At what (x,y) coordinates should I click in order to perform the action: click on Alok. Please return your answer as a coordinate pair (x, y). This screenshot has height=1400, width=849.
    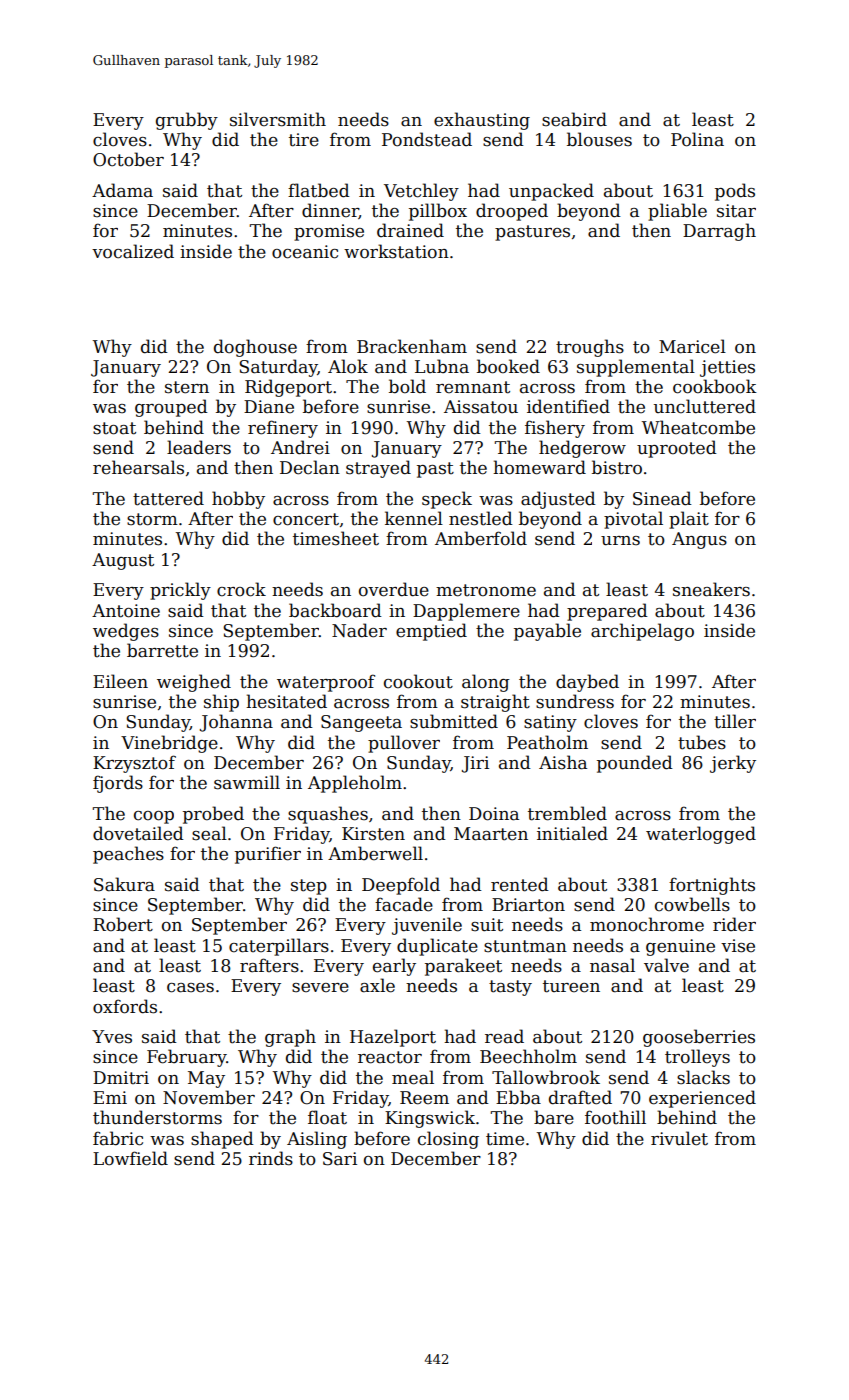
    Looking at the image, I should click on (348, 366).
